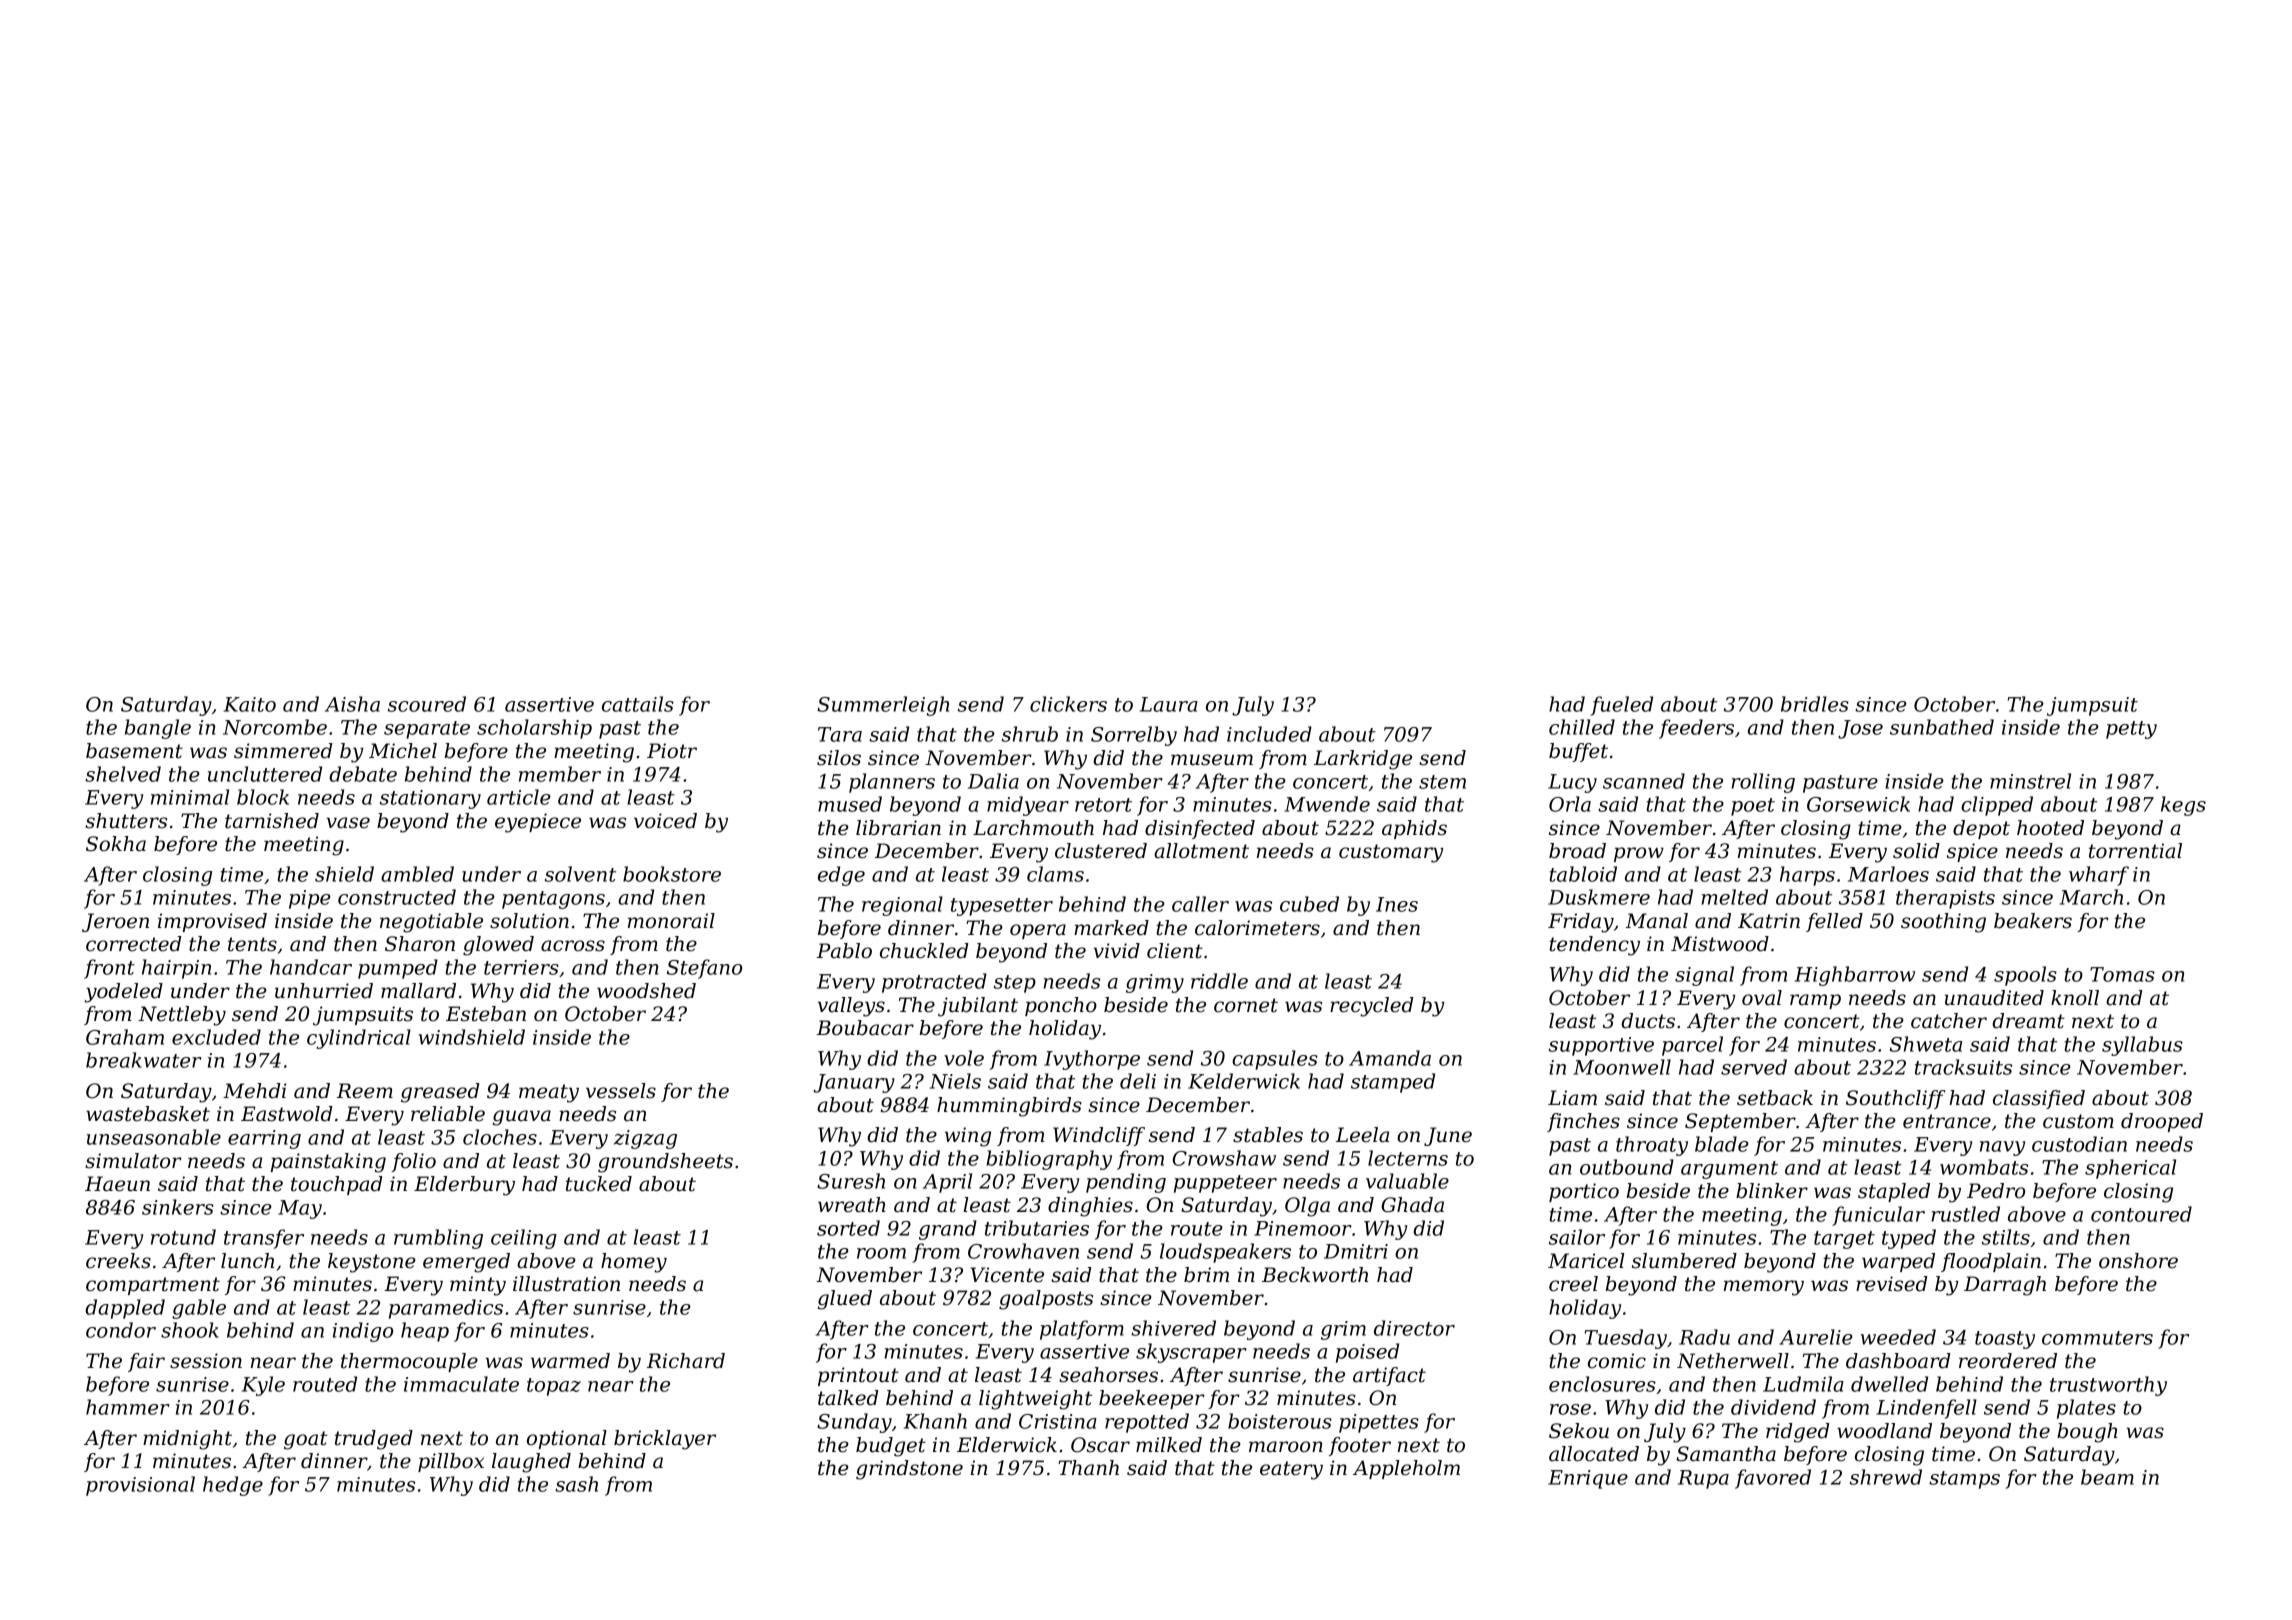 The width and height of the screenshot is (2292, 1620). I want to click on beam, so click(2107, 1477).
